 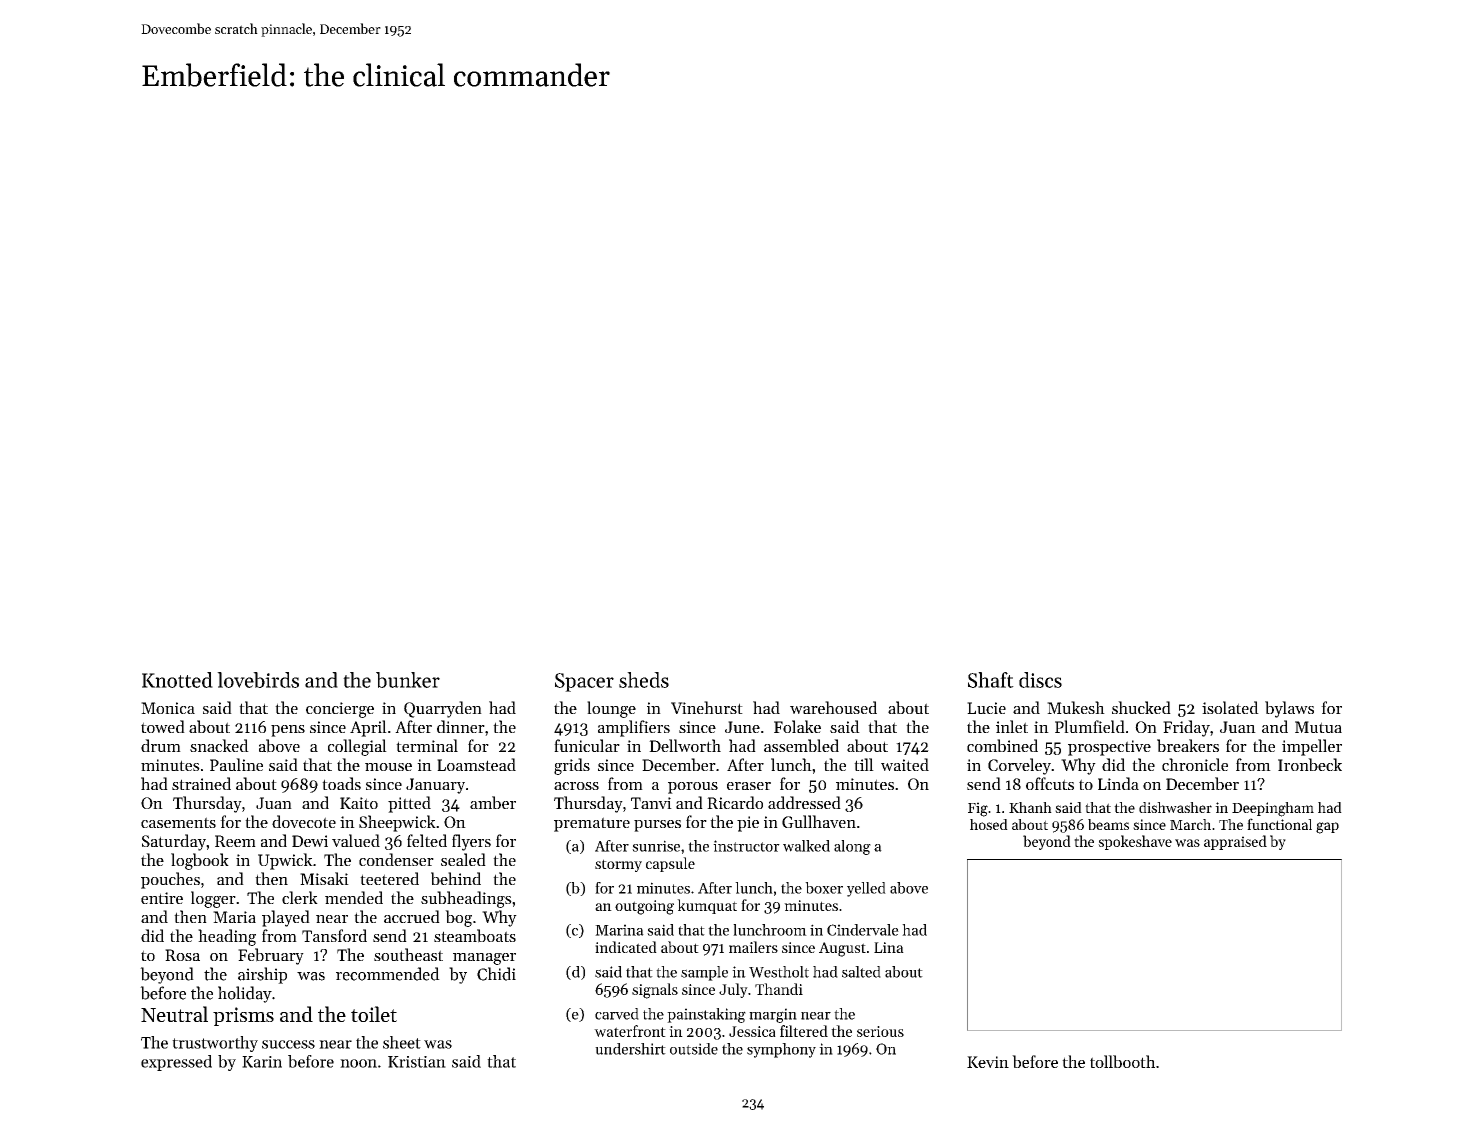 What do you see at coordinates (1040, 680) in the screenshot?
I see `discs` at bounding box center [1040, 680].
